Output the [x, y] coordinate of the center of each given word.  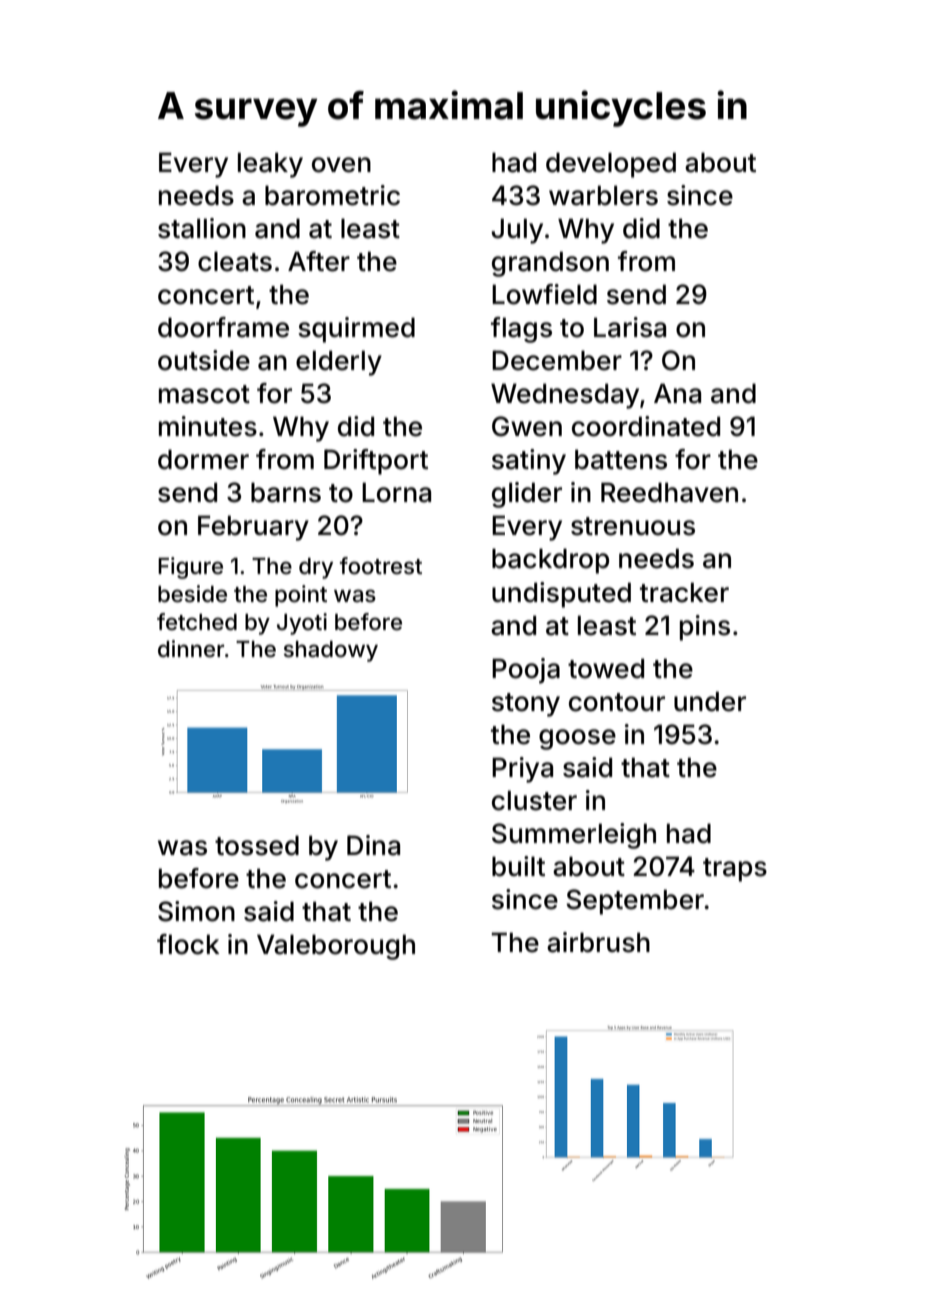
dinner [191, 649]
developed [611, 165]
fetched [197, 622]
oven [341, 165]
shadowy [331, 651]
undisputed [561, 595]
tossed [257, 845]
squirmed [356, 330]
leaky [270, 165]
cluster [534, 800]
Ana [677, 393]
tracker [684, 592]
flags [521, 330]
